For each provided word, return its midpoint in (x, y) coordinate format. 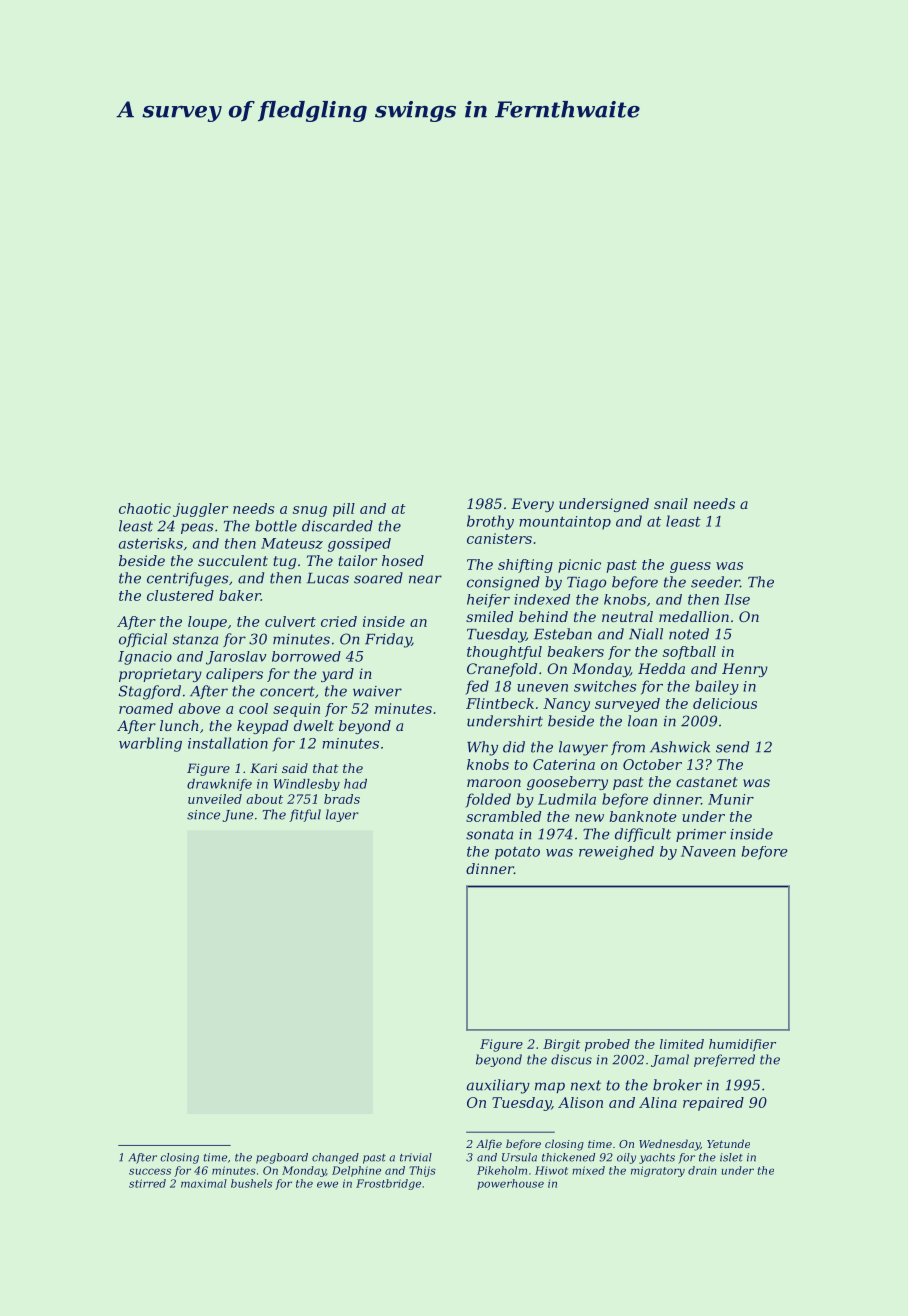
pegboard (282, 1158)
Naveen (708, 851)
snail (671, 503)
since (203, 815)
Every (532, 505)
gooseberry (567, 783)
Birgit (561, 1045)
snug (310, 511)
